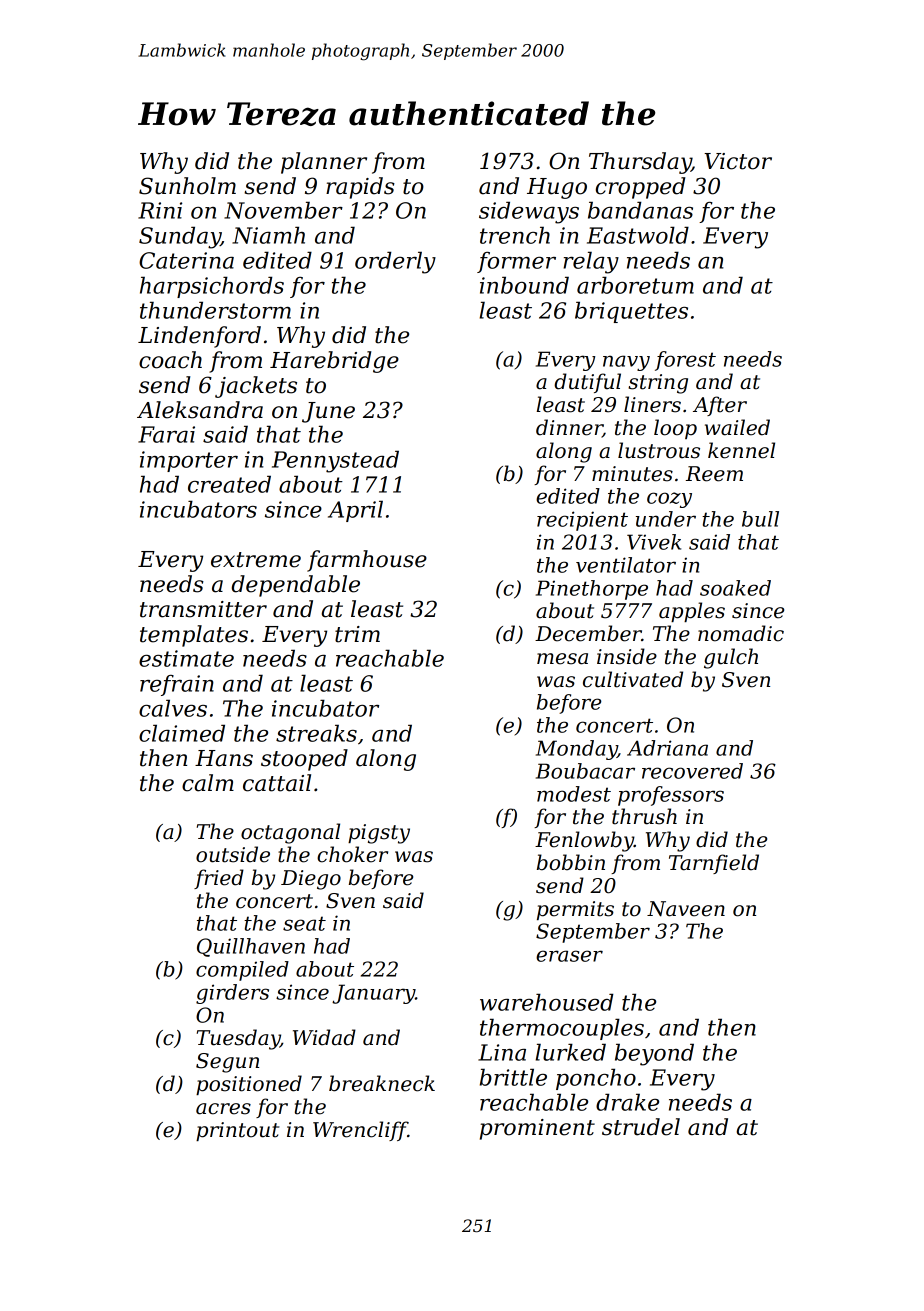 This screenshot has width=924, height=1311. What do you see at coordinates (686, 909) in the screenshot?
I see `Naveen` at bounding box center [686, 909].
